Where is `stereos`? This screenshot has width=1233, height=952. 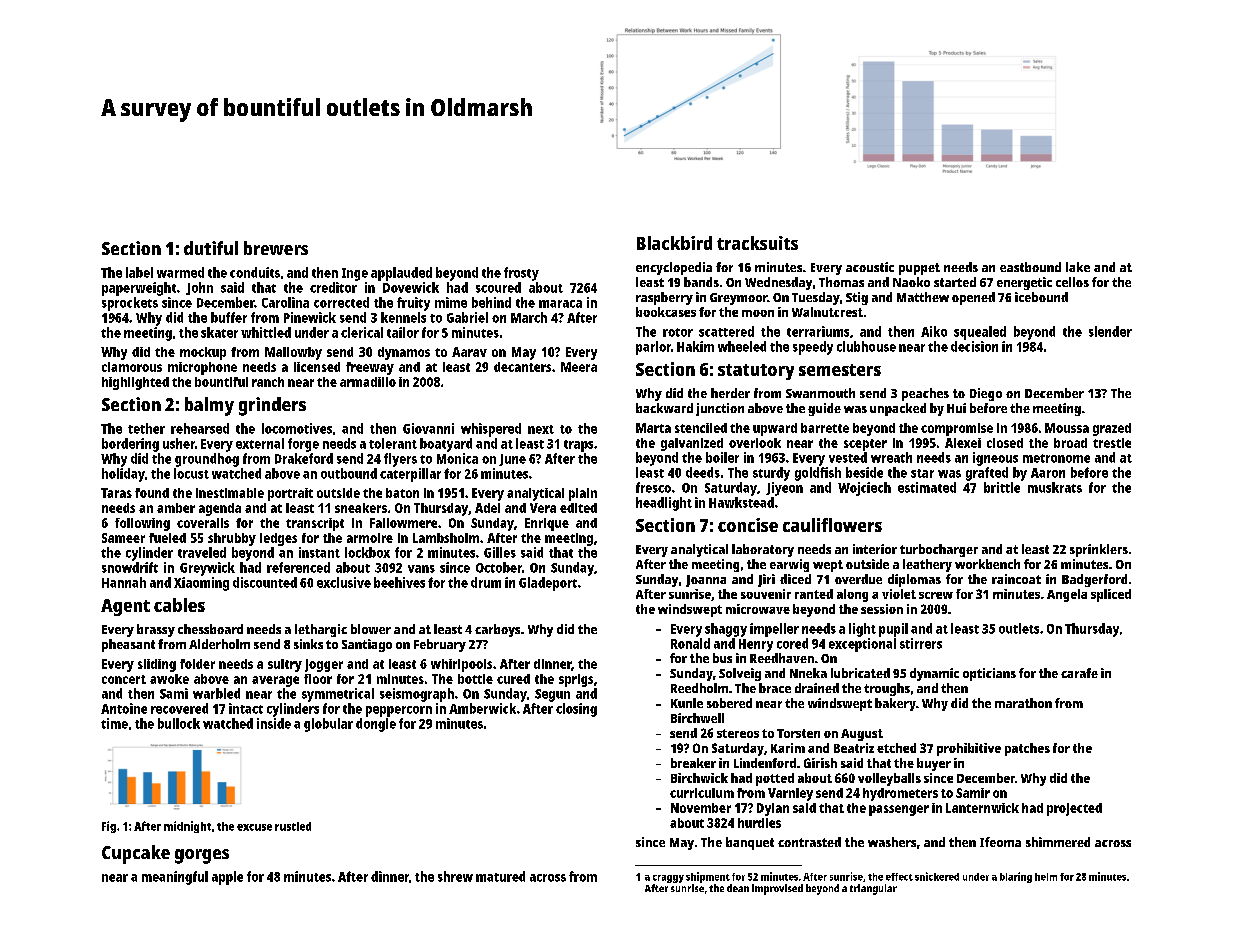 stereos is located at coordinates (738, 733).
